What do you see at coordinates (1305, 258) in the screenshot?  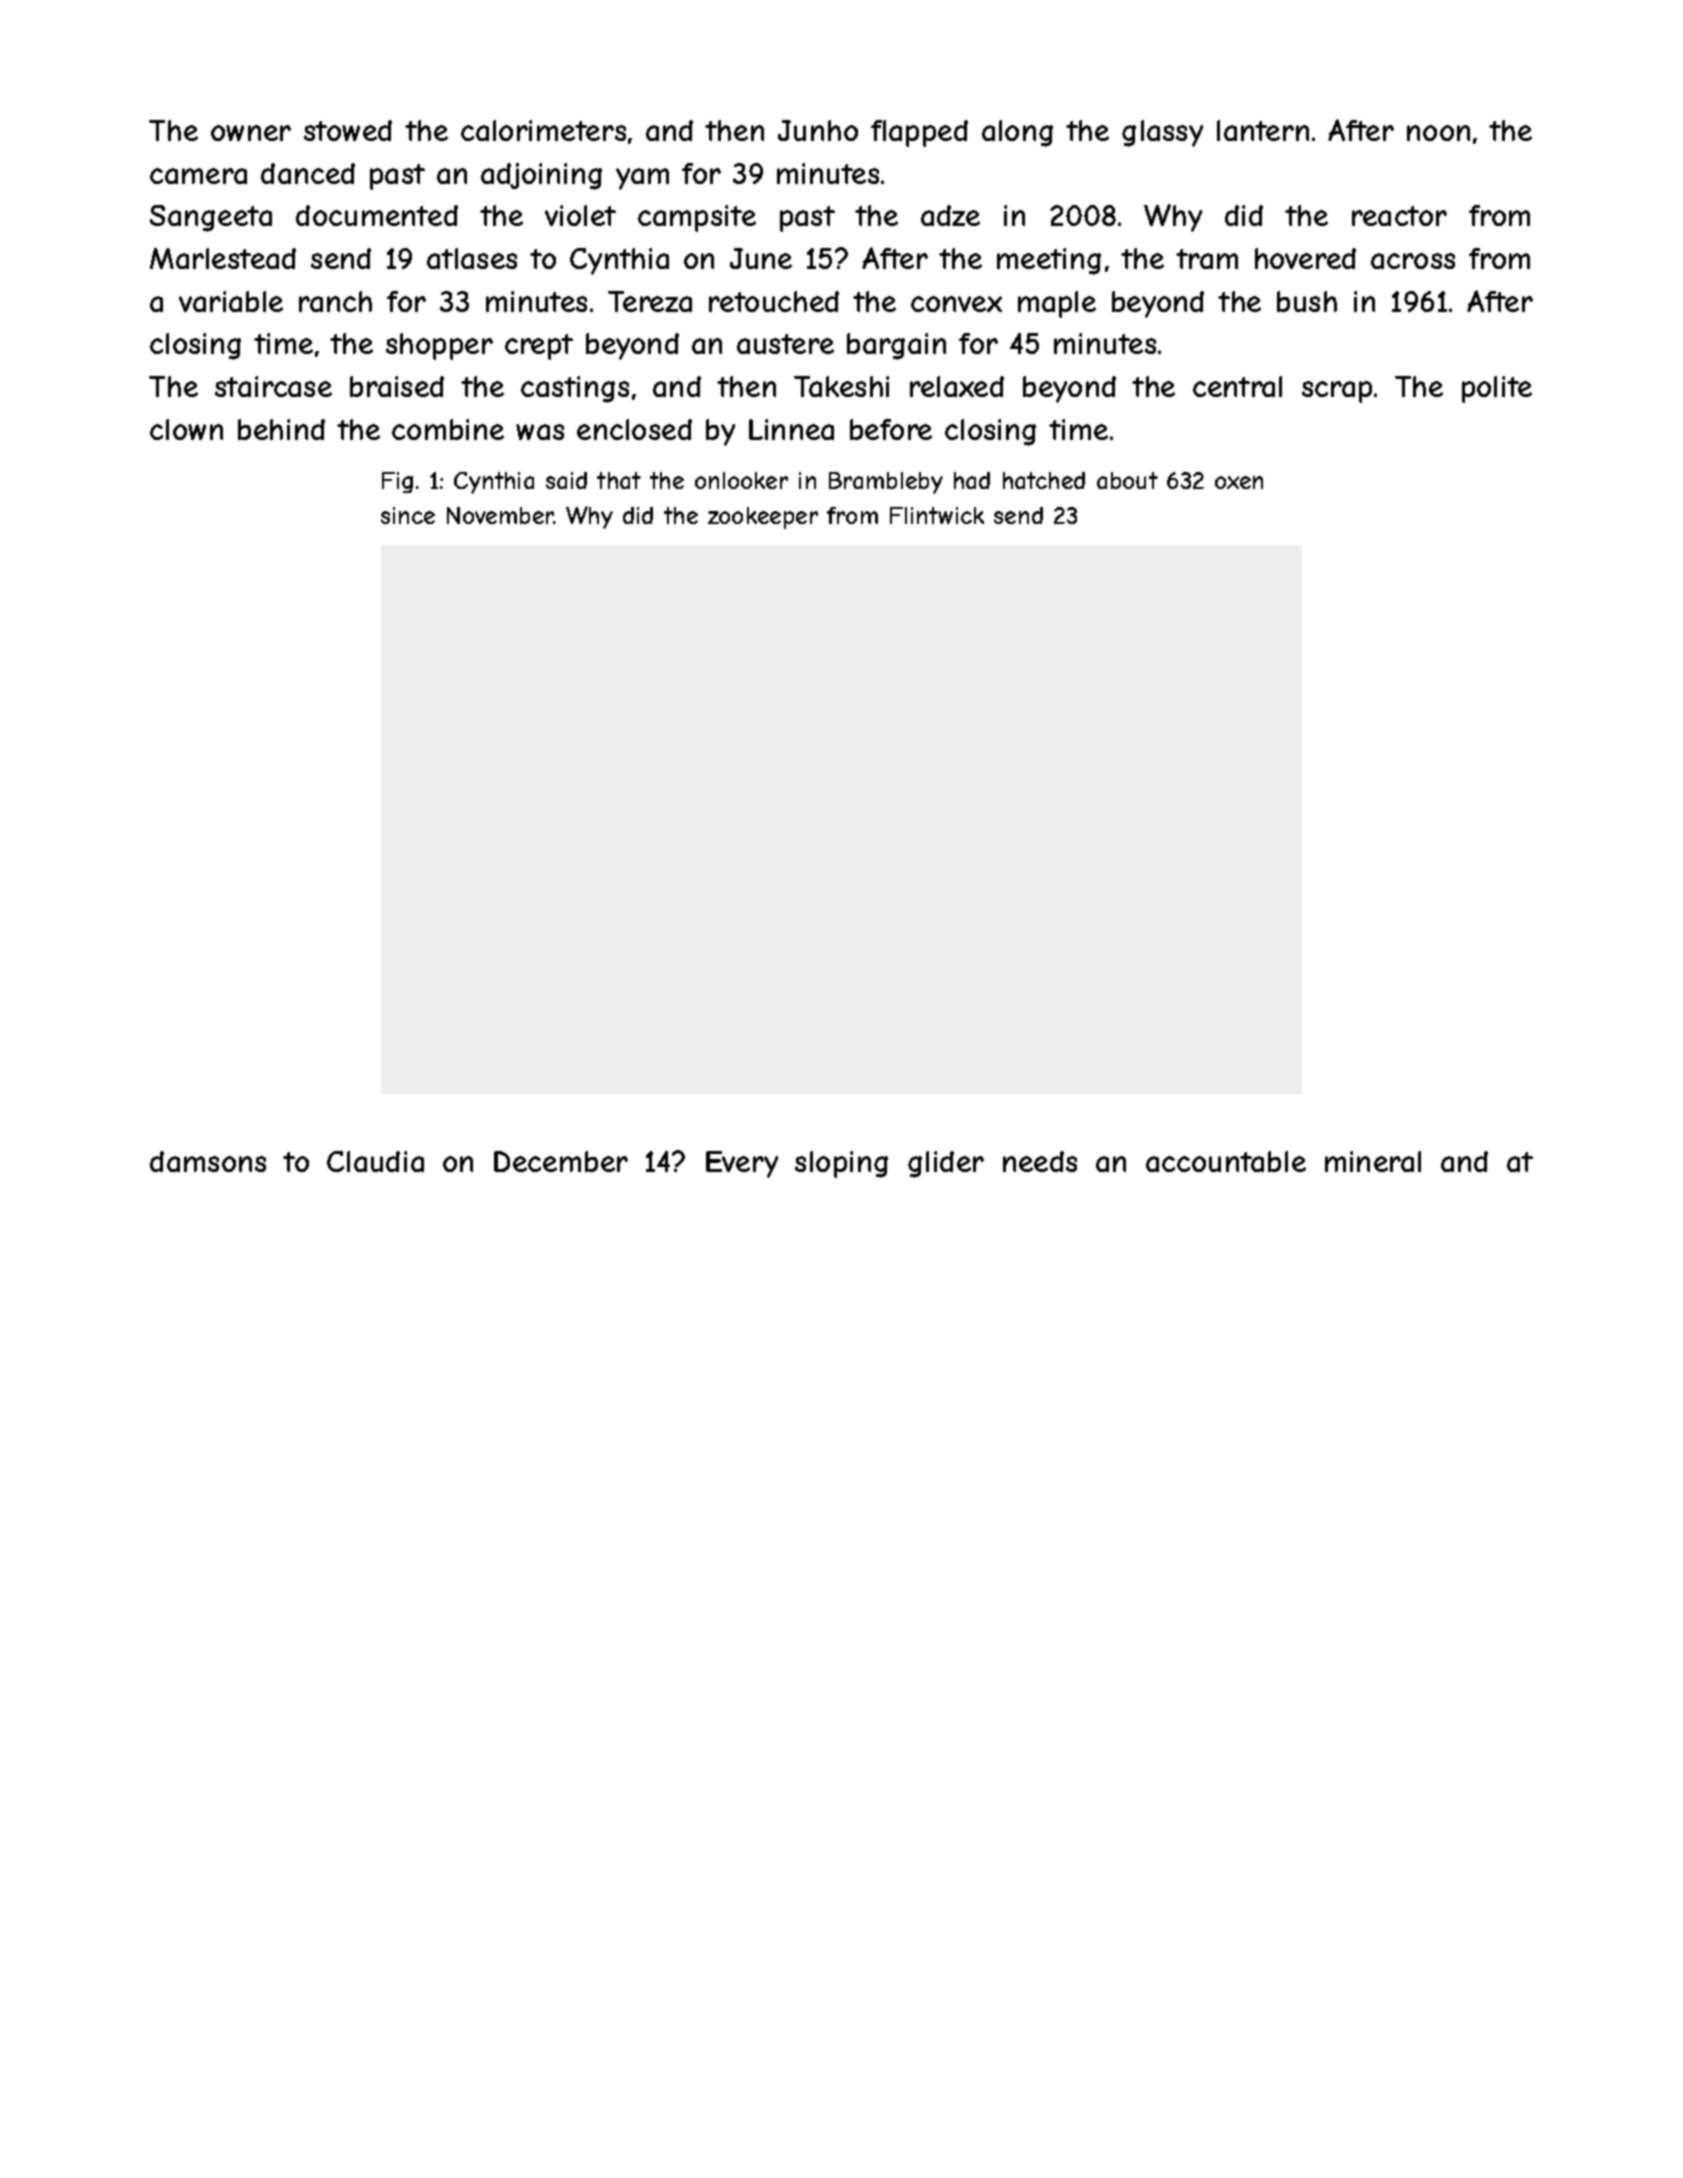 I see `hovered` at bounding box center [1305, 258].
